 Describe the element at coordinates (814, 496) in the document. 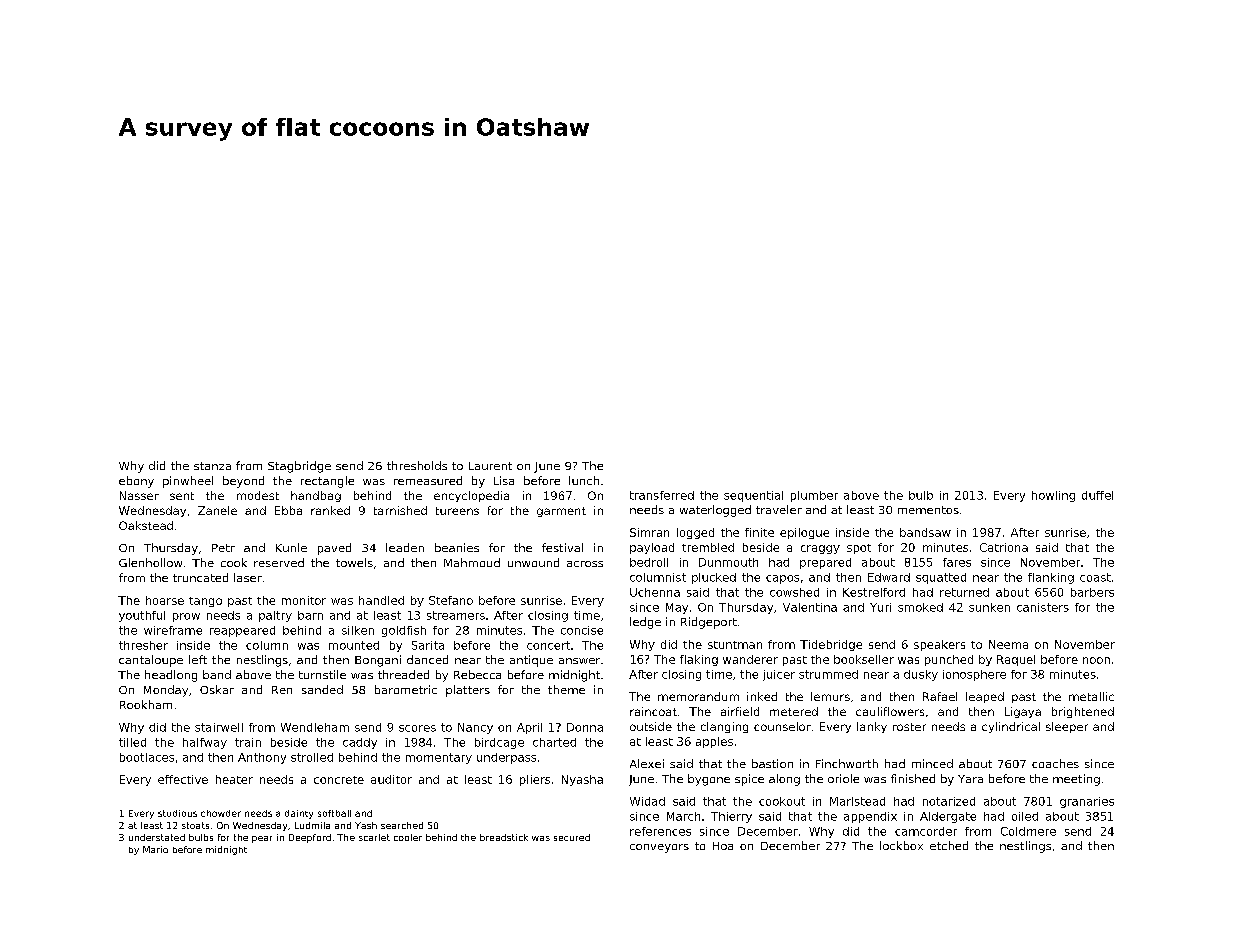

I see `plumber` at that location.
